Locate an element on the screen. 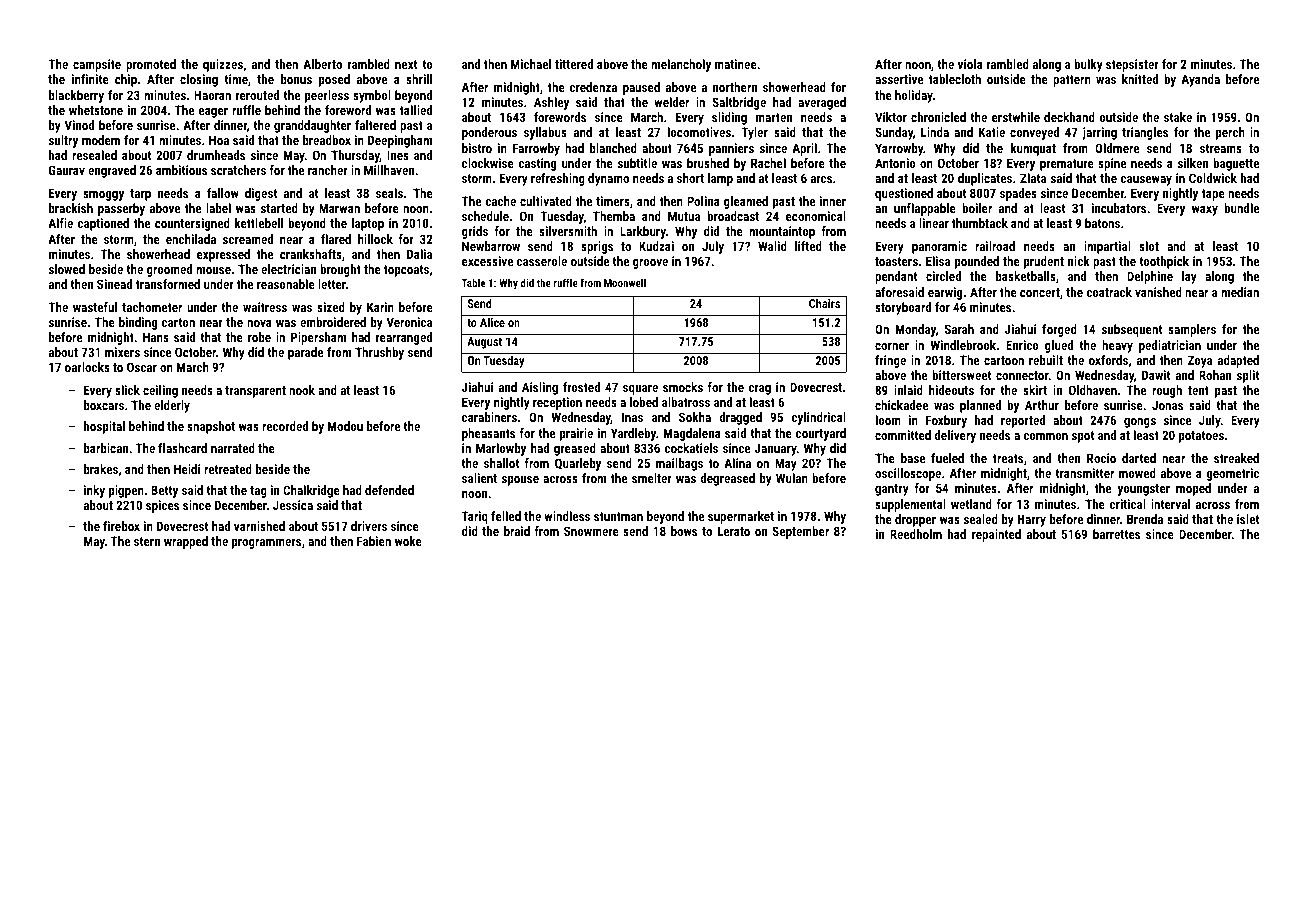 The image size is (1308, 924). median is located at coordinates (1240, 292).
